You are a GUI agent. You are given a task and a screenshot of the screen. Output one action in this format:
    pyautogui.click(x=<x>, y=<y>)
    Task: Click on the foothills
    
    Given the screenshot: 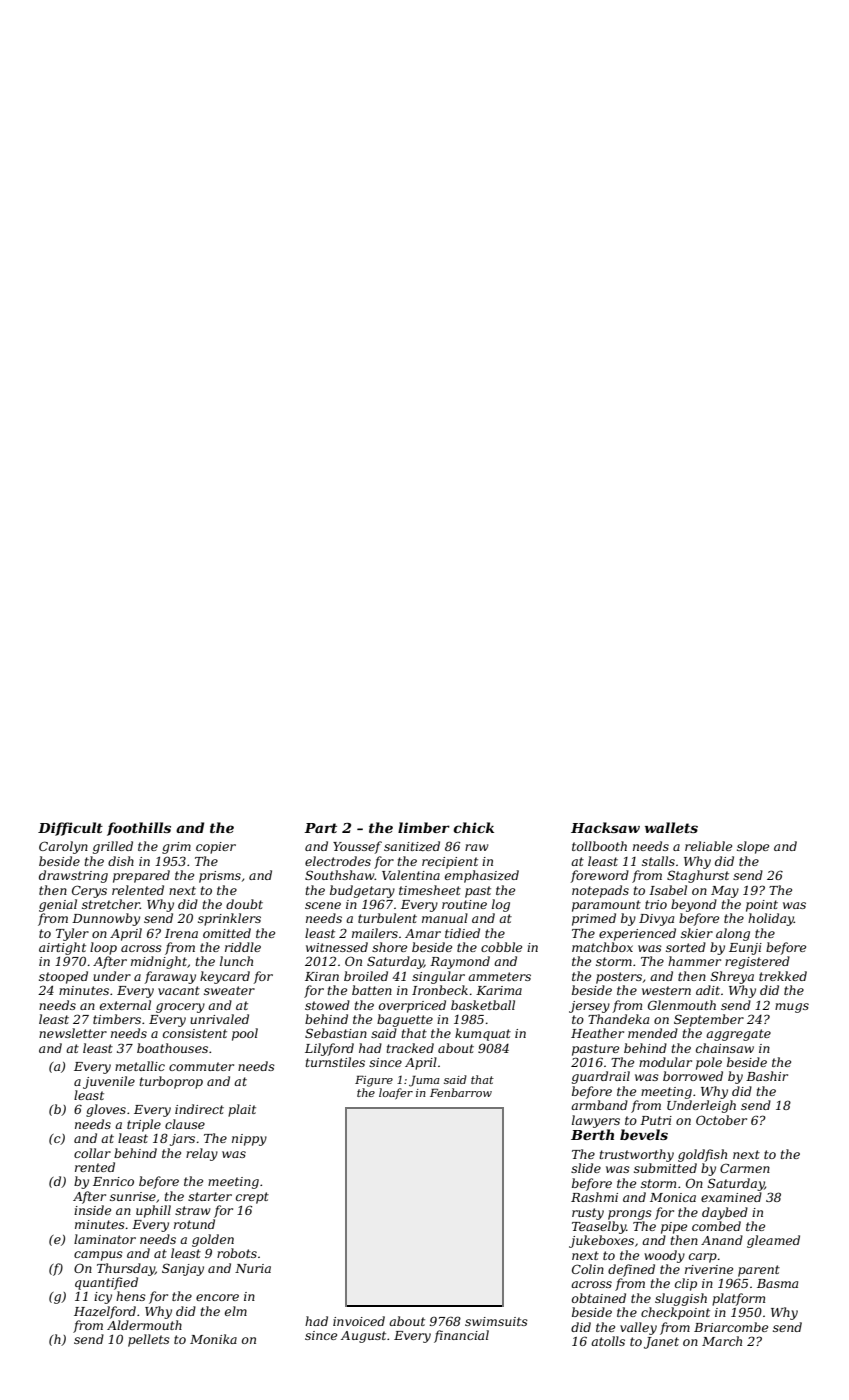 What is the action you would take?
    pyautogui.click(x=139, y=829)
